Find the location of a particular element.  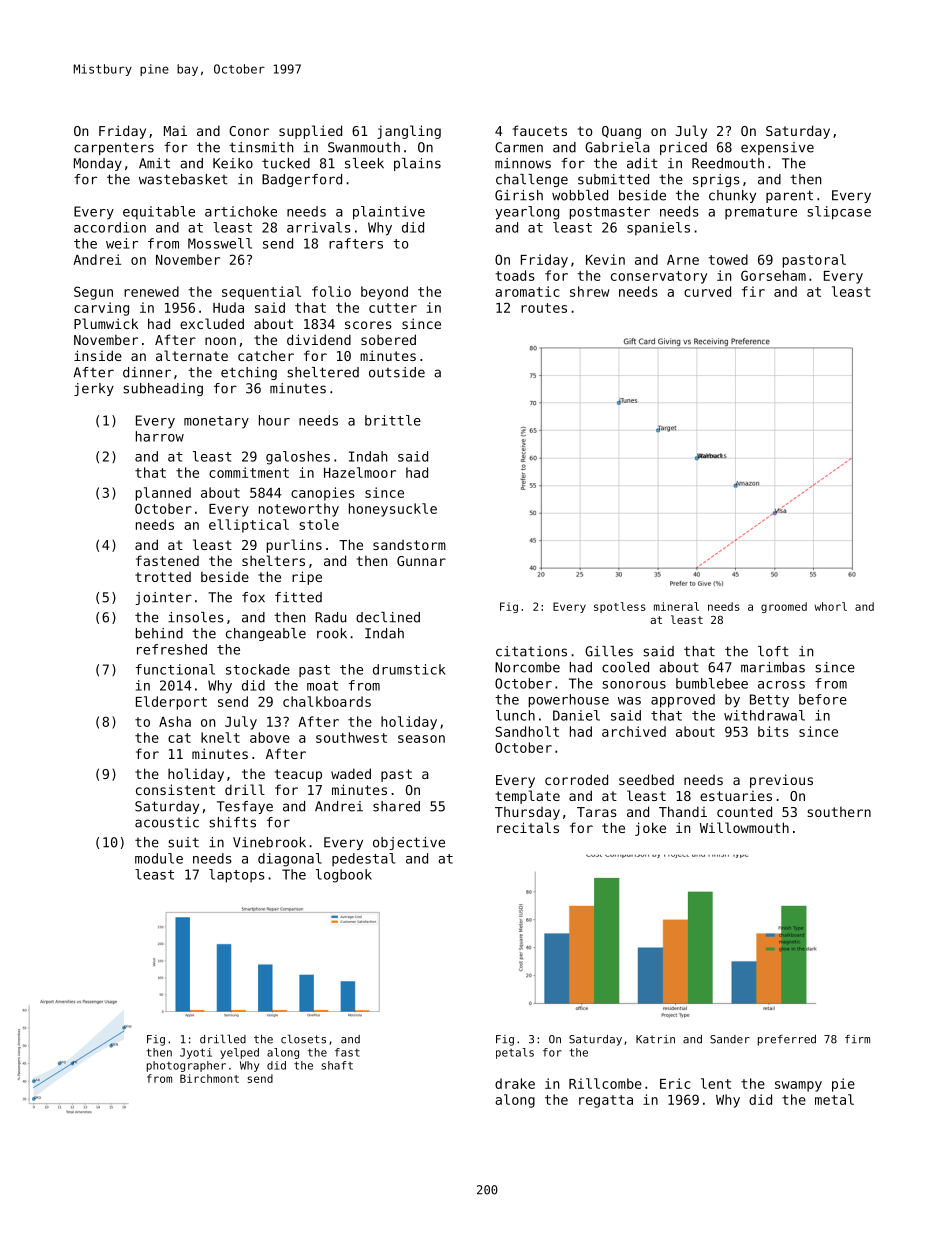

expensive is located at coordinates (777, 148).
